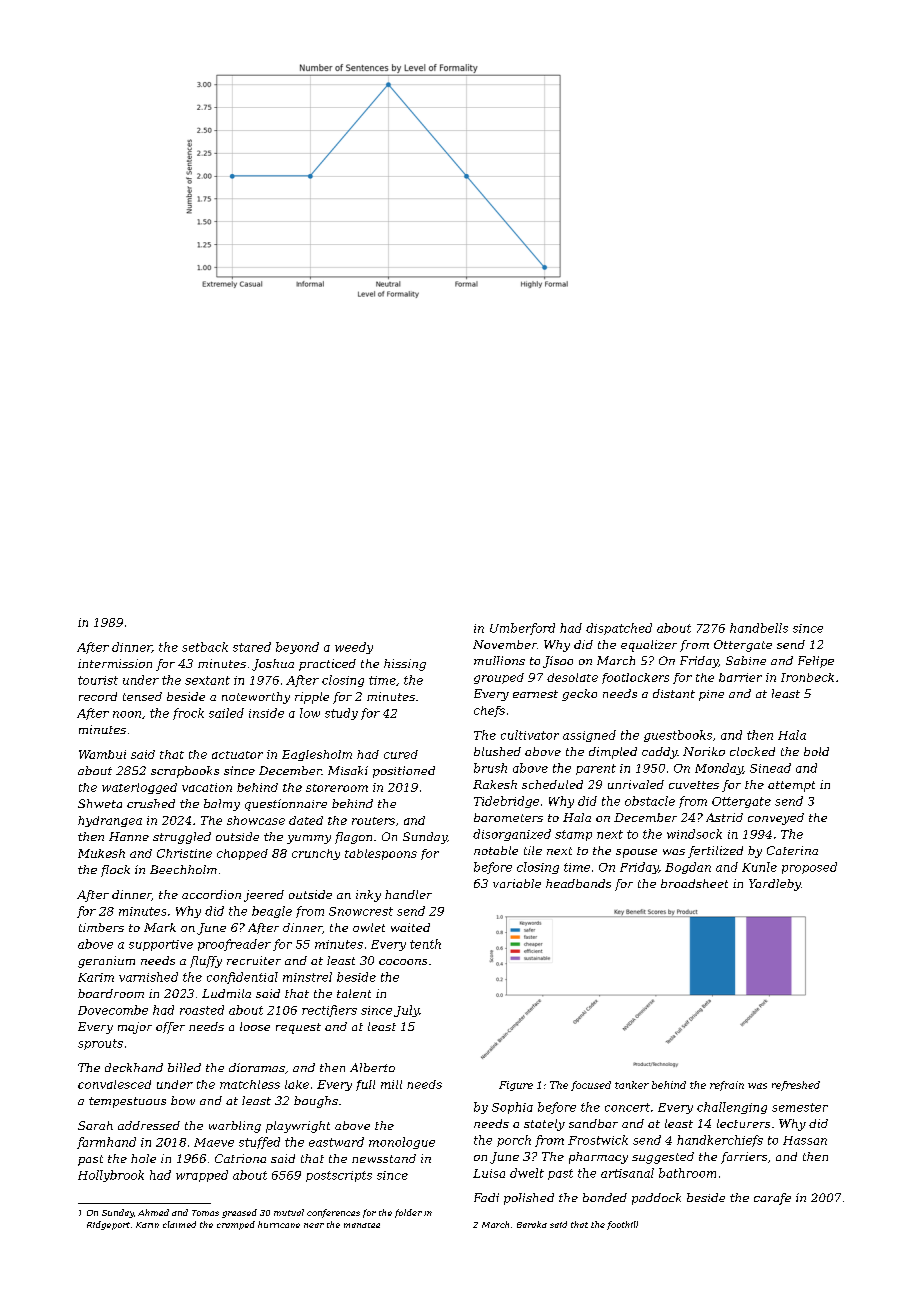 The height and width of the page is (1308, 924). I want to click on lecturers, so click(743, 1123).
